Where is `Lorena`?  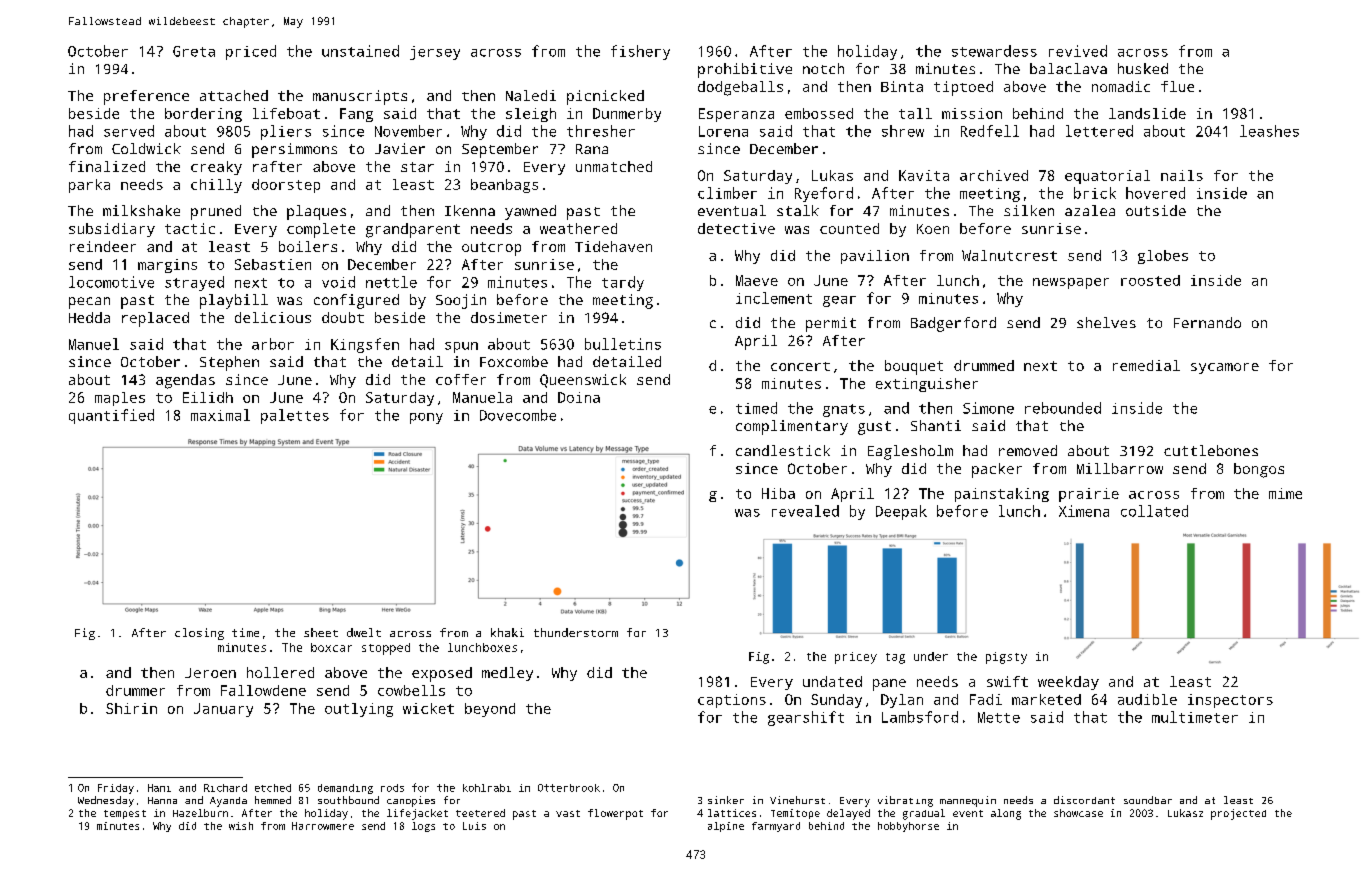 Lorena is located at coordinates (723, 131).
